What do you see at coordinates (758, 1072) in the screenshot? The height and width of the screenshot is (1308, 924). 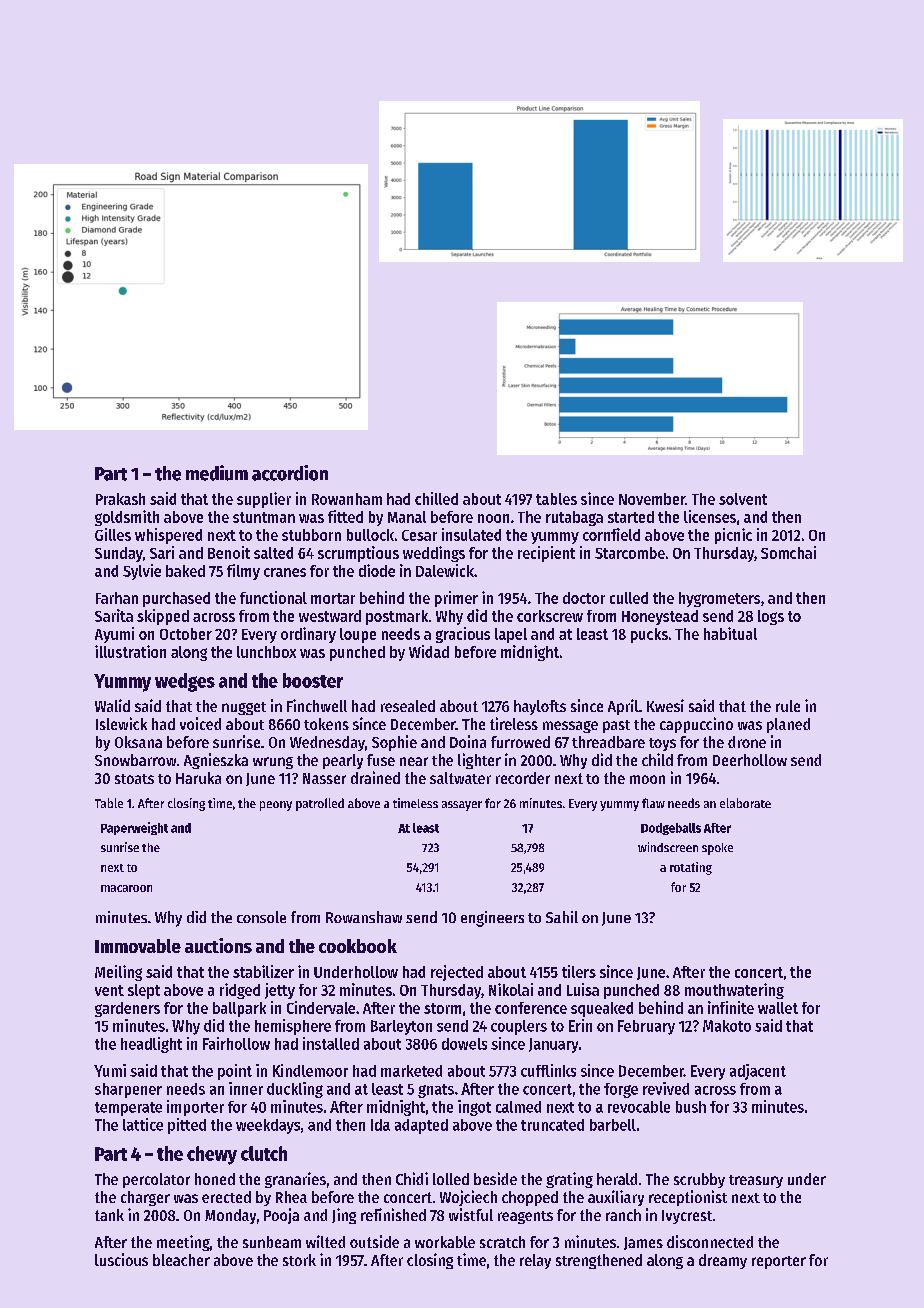 I see `adjacent` at bounding box center [758, 1072].
